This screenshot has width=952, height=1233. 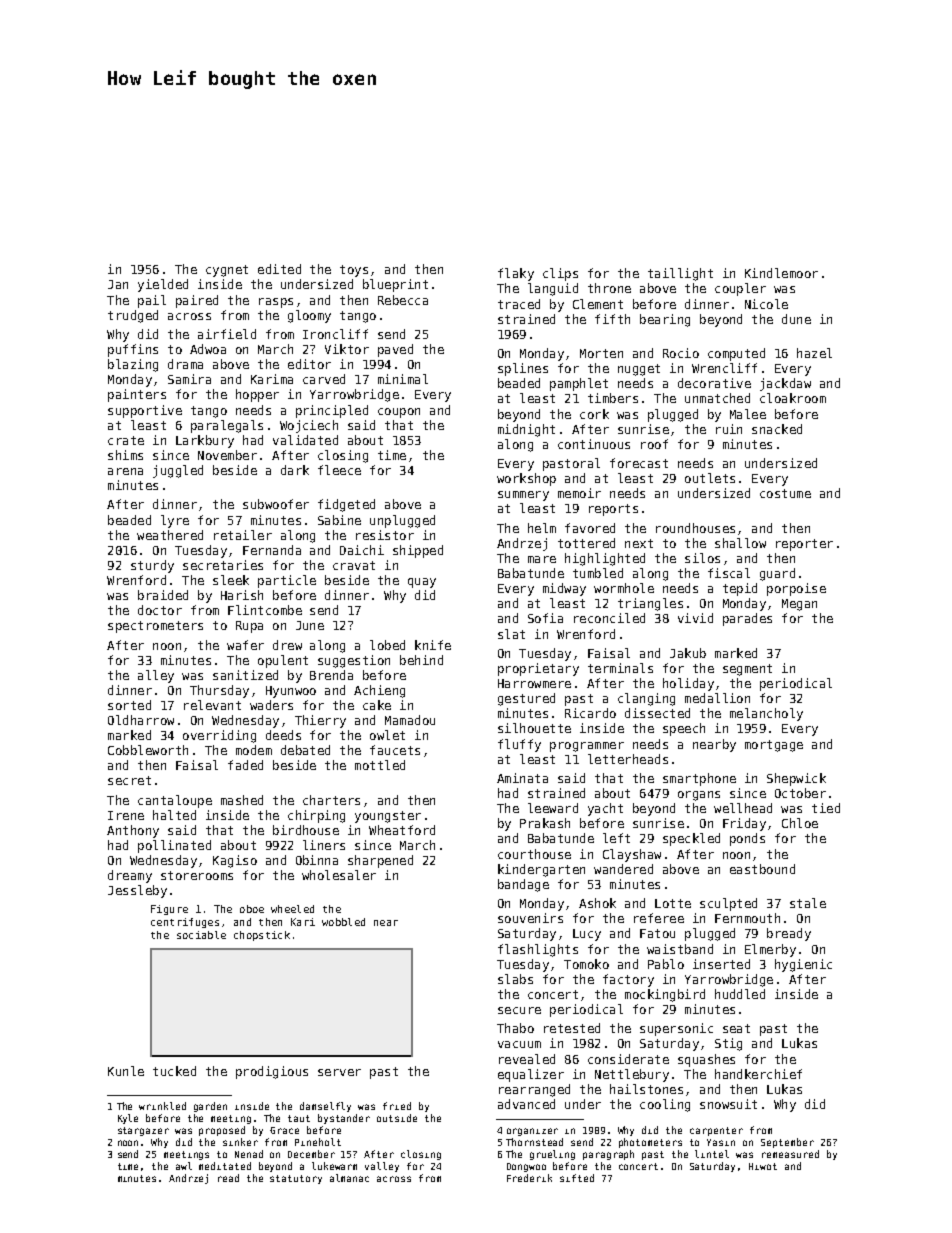 I want to click on throne, so click(x=609, y=288).
